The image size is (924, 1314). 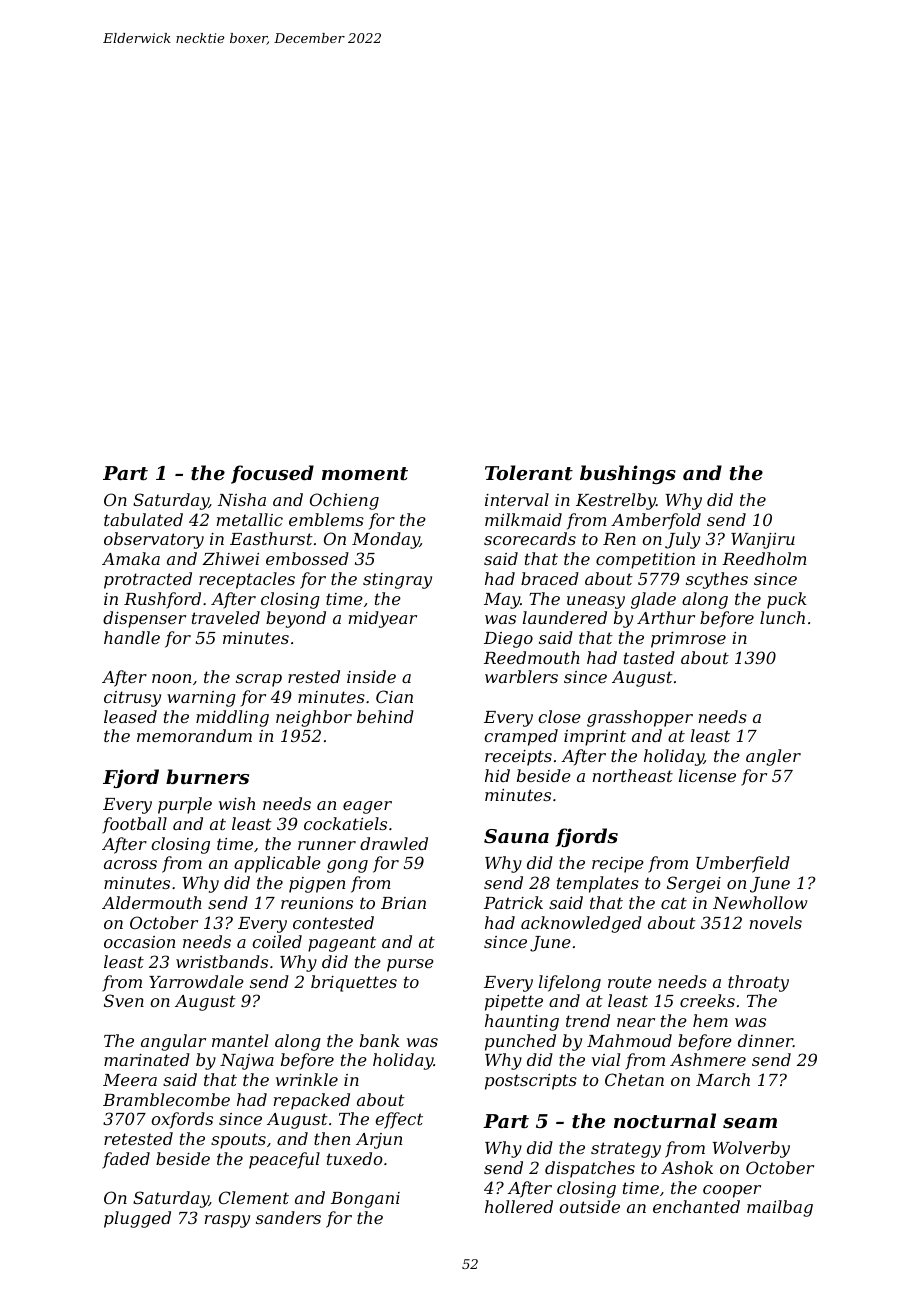 What do you see at coordinates (227, 1221) in the screenshot?
I see `raspy` at bounding box center [227, 1221].
